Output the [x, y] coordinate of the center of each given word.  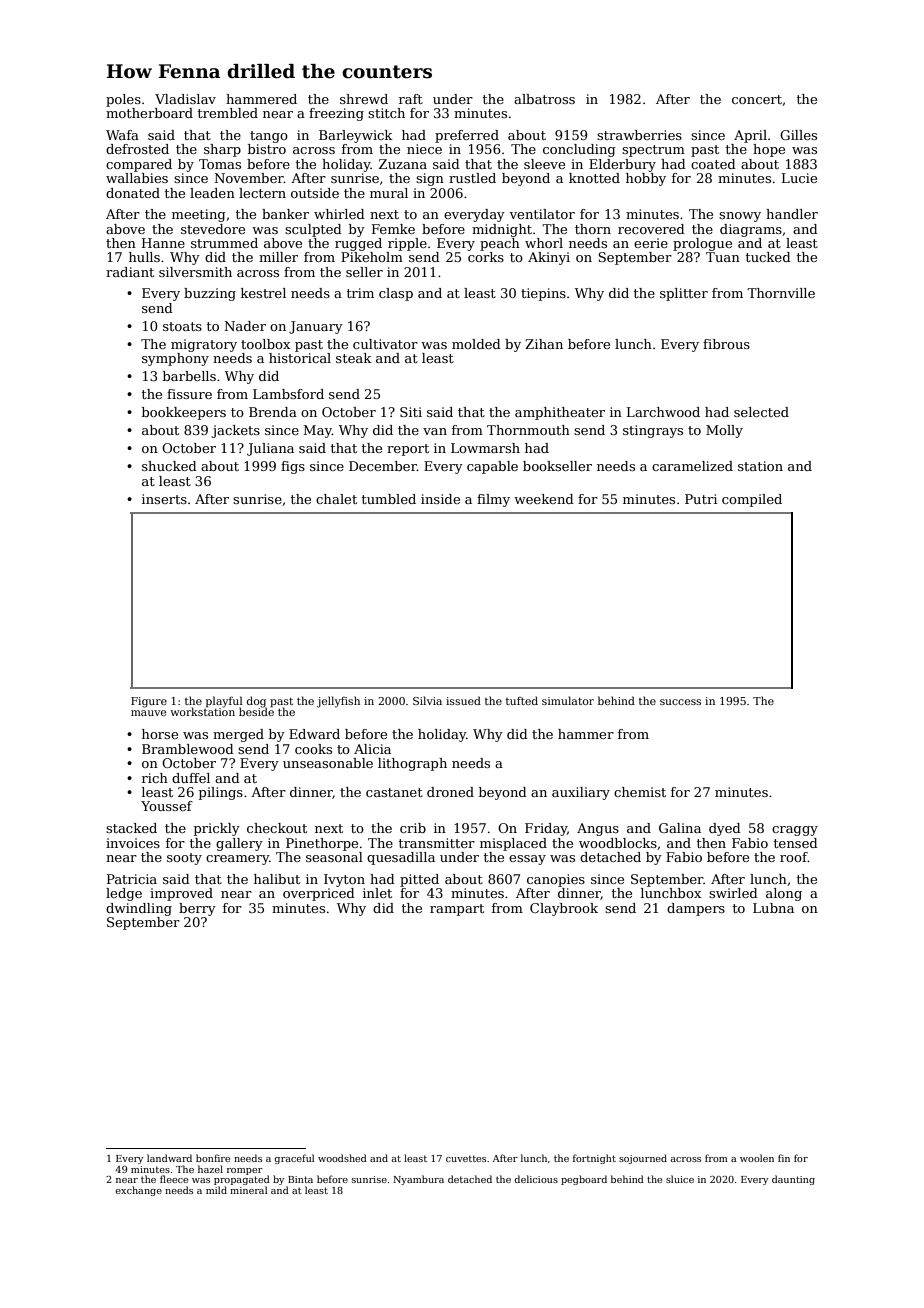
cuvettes [466, 1158]
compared [139, 165]
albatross [544, 99]
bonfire [213, 1158]
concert [757, 99]
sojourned [643, 1159]
